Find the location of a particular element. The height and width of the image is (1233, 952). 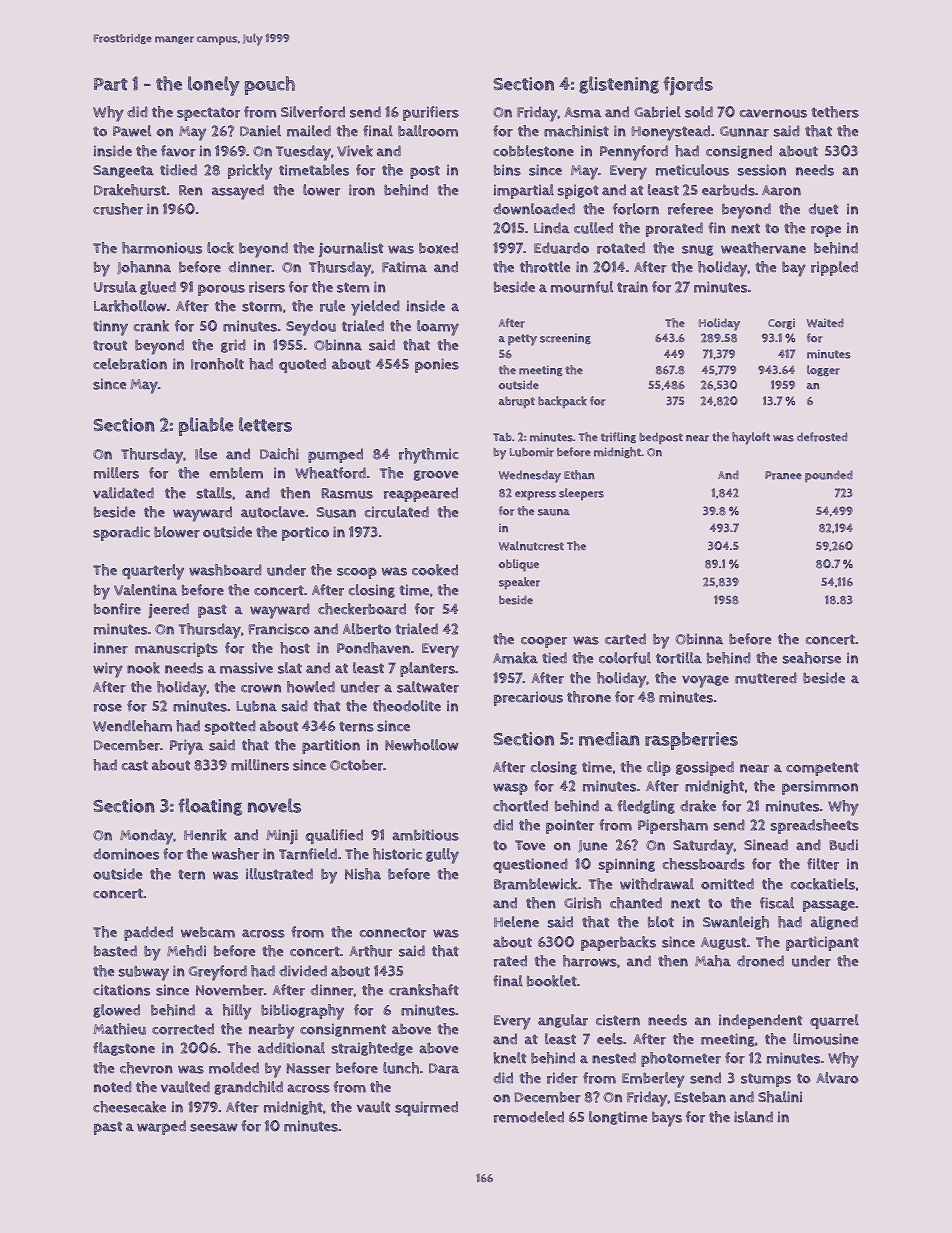

Henrik is located at coordinates (205, 835).
